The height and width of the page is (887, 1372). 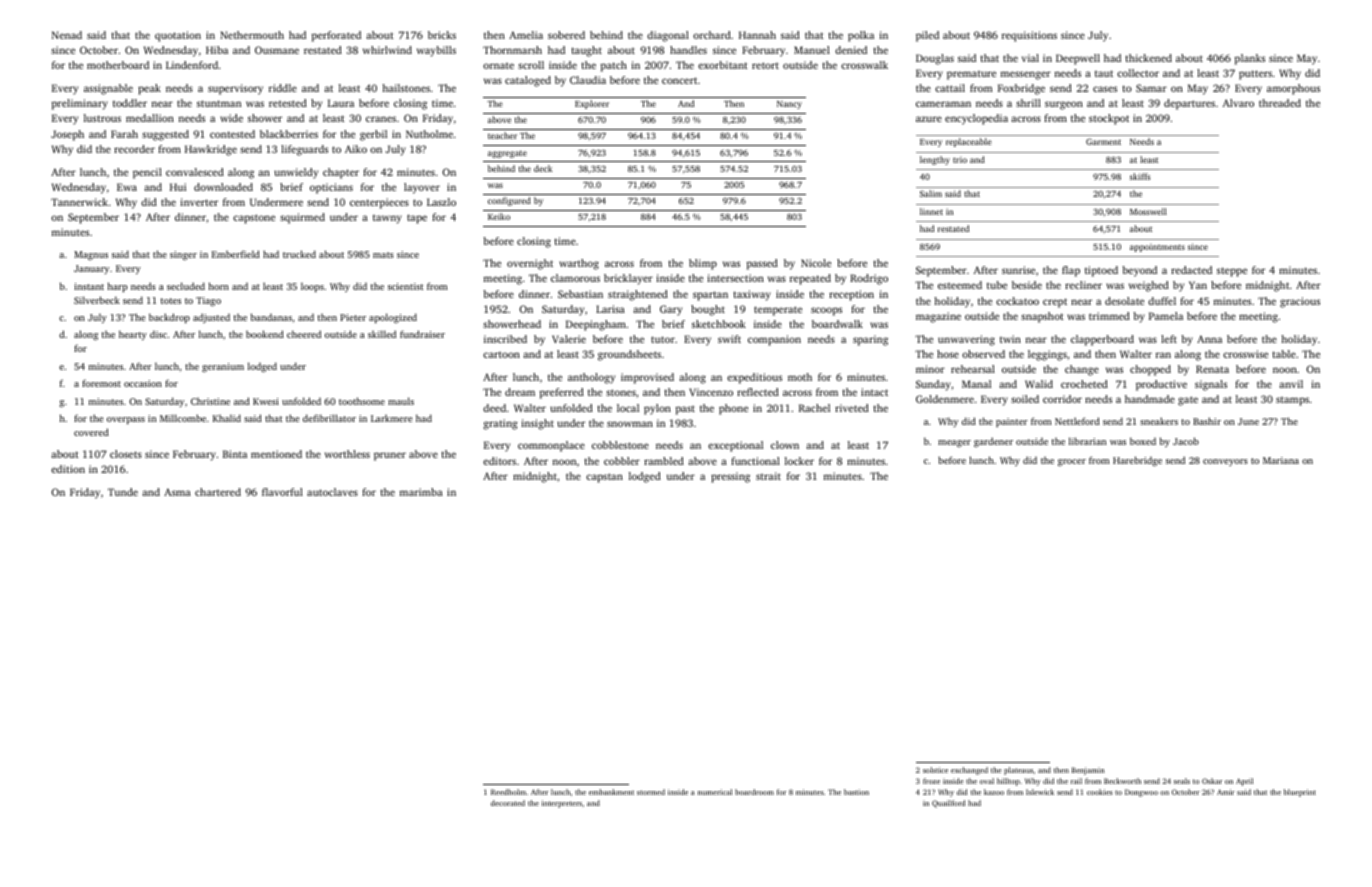 I want to click on requisitions, so click(x=1029, y=36).
